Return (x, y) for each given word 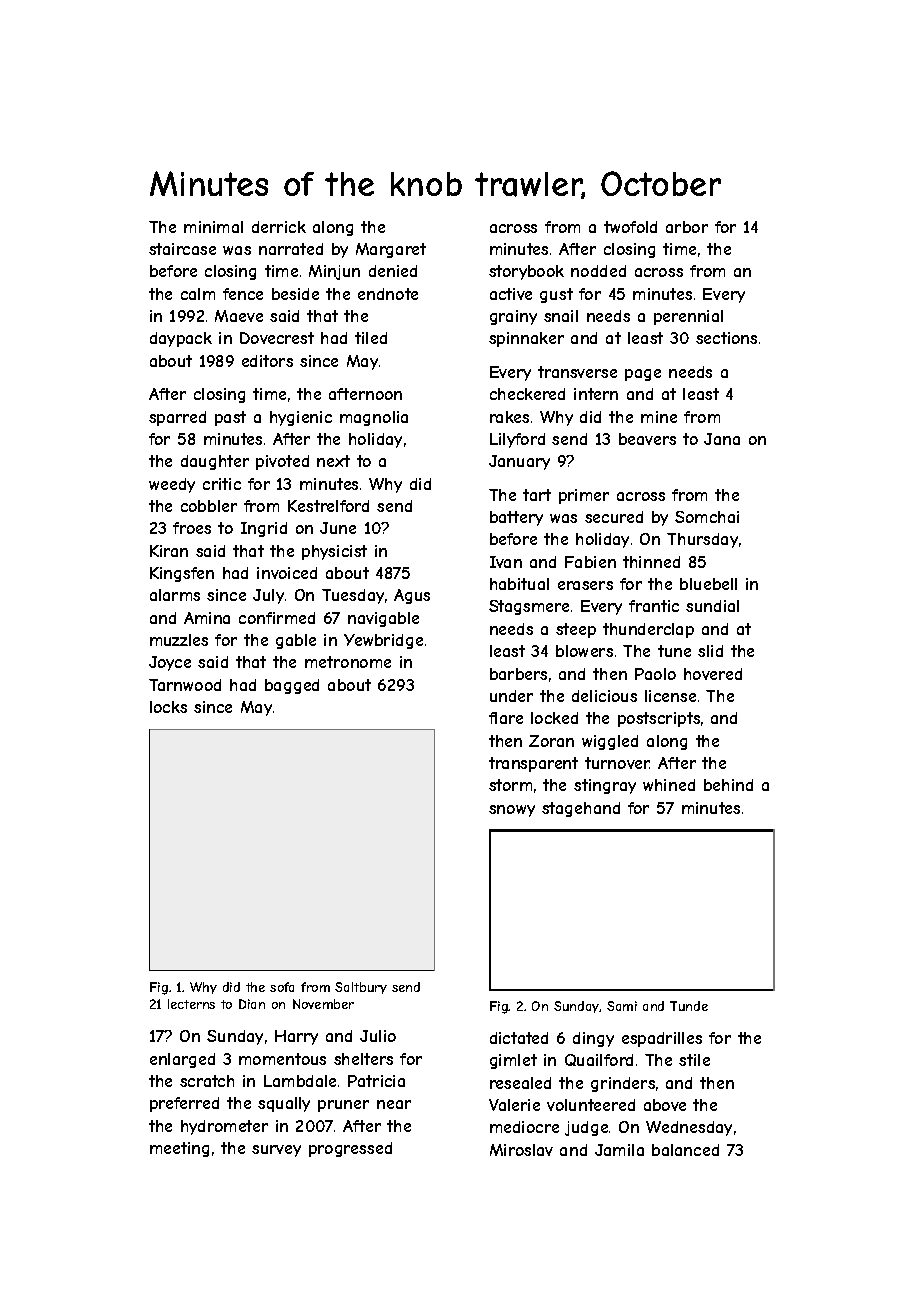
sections (726, 338)
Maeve (239, 316)
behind (728, 785)
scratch (207, 1081)
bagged (292, 686)
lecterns (191, 1004)
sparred (177, 418)
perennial (688, 317)
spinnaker (526, 339)
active (511, 294)
